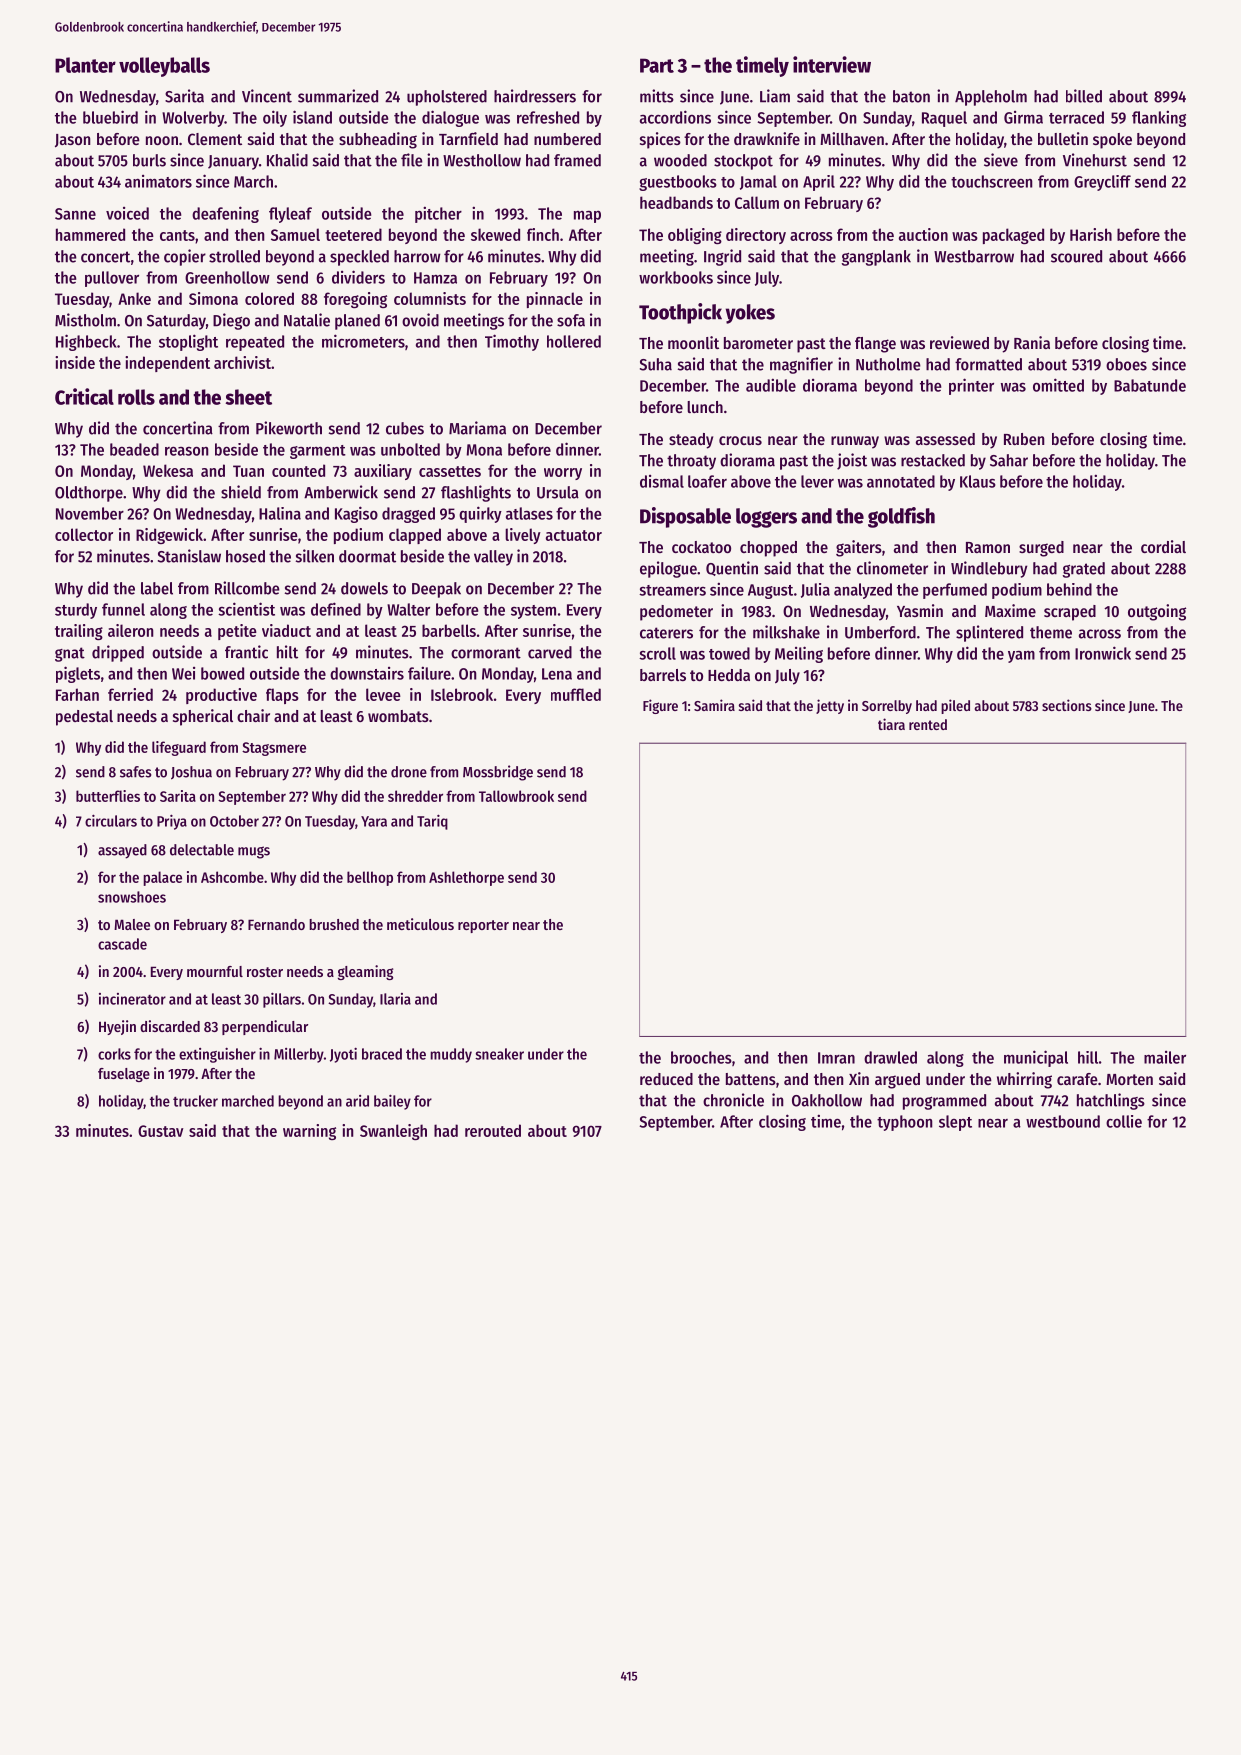 This image has width=1241, height=1755. I want to click on incinerator, so click(132, 999).
